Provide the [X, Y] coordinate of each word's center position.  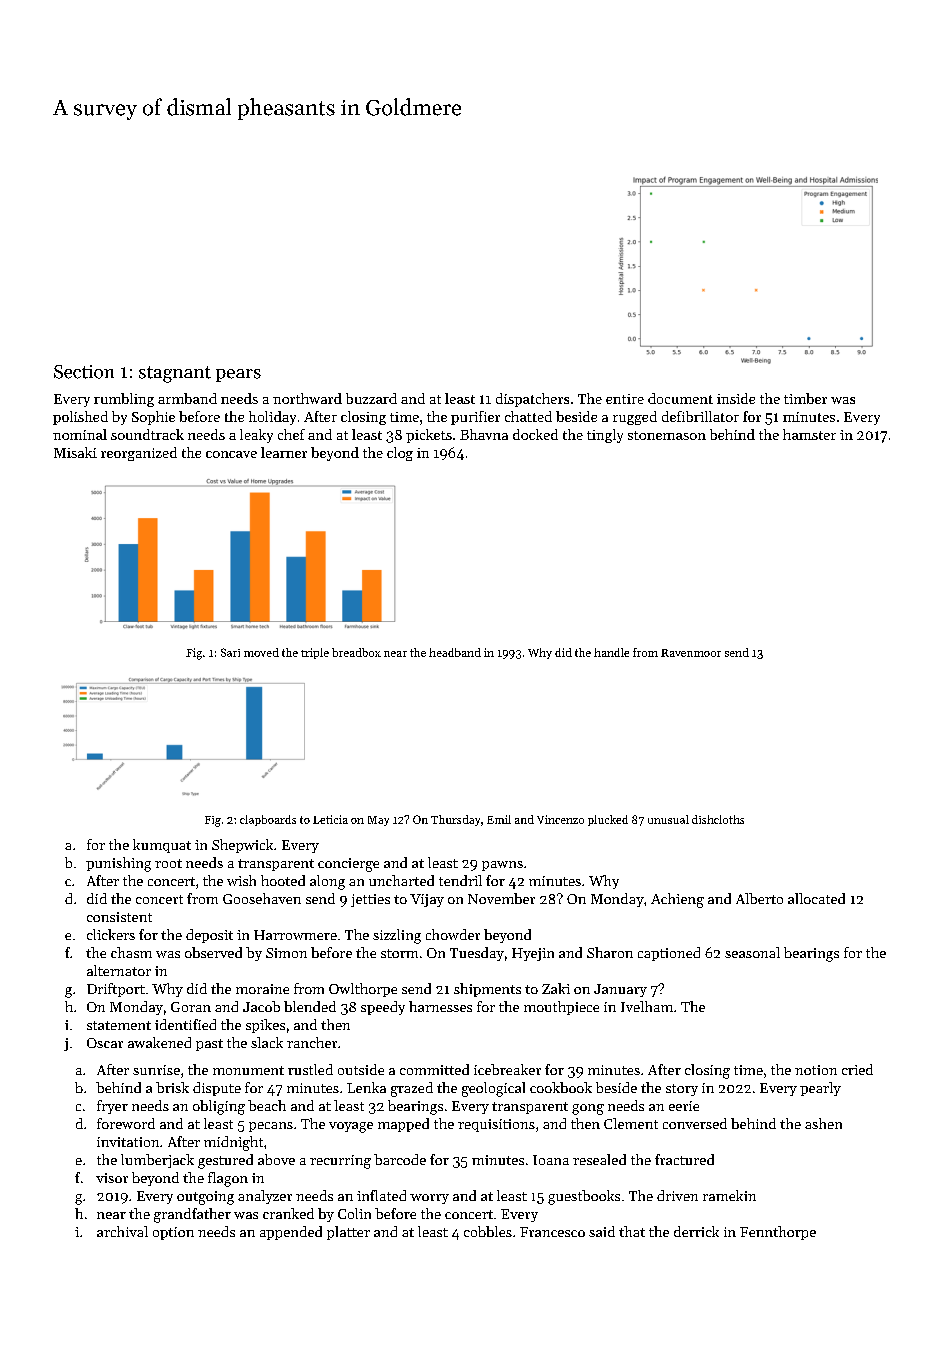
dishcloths [718, 819]
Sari [230, 652]
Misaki [75, 452]
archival [122, 1231]
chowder [453, 934]
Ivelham [647, 1006]
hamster [809, 434]
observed [213, 952]
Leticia [330, 819]
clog [400, 454]
